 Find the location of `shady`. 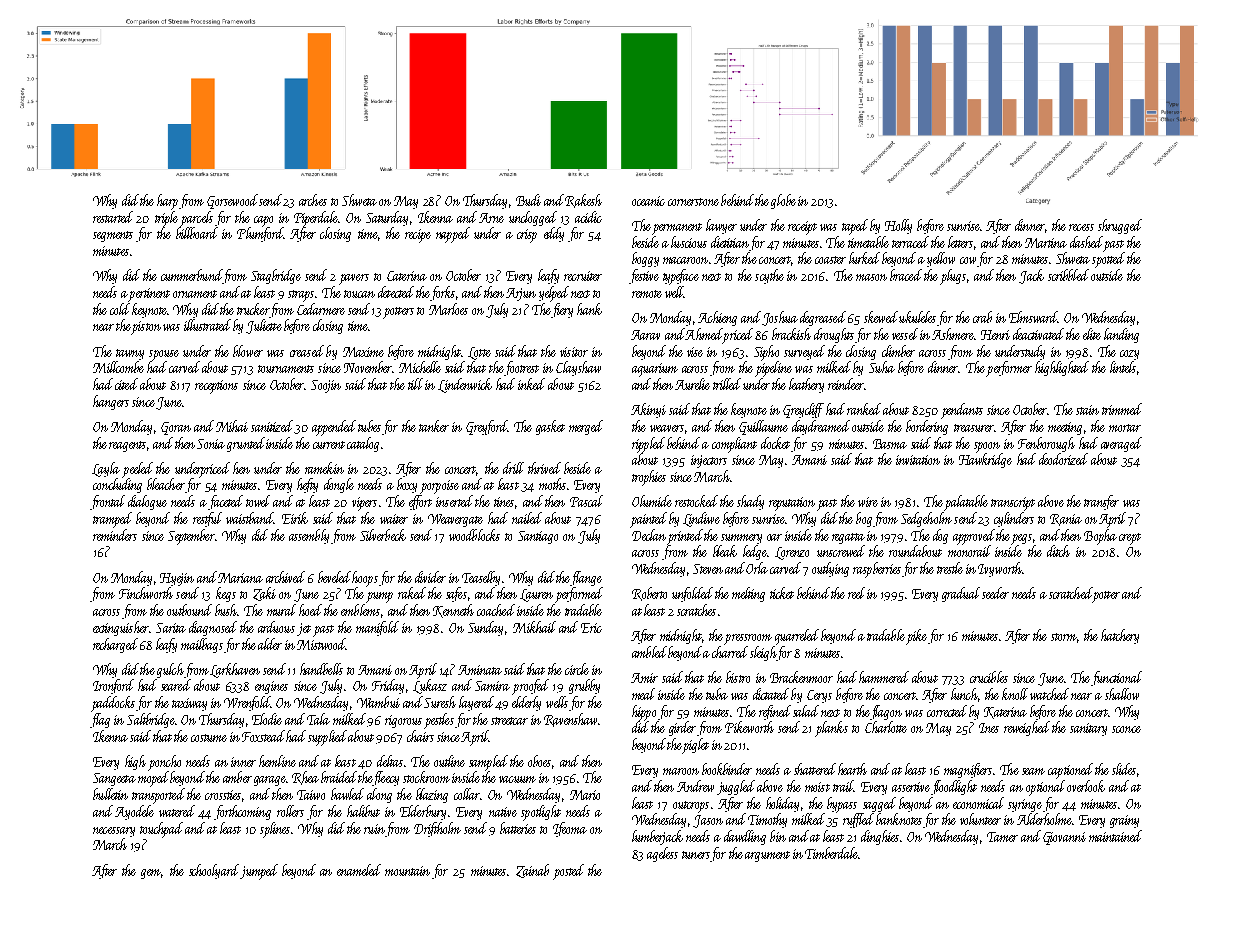

shady is located at coordinates (750, 502).
